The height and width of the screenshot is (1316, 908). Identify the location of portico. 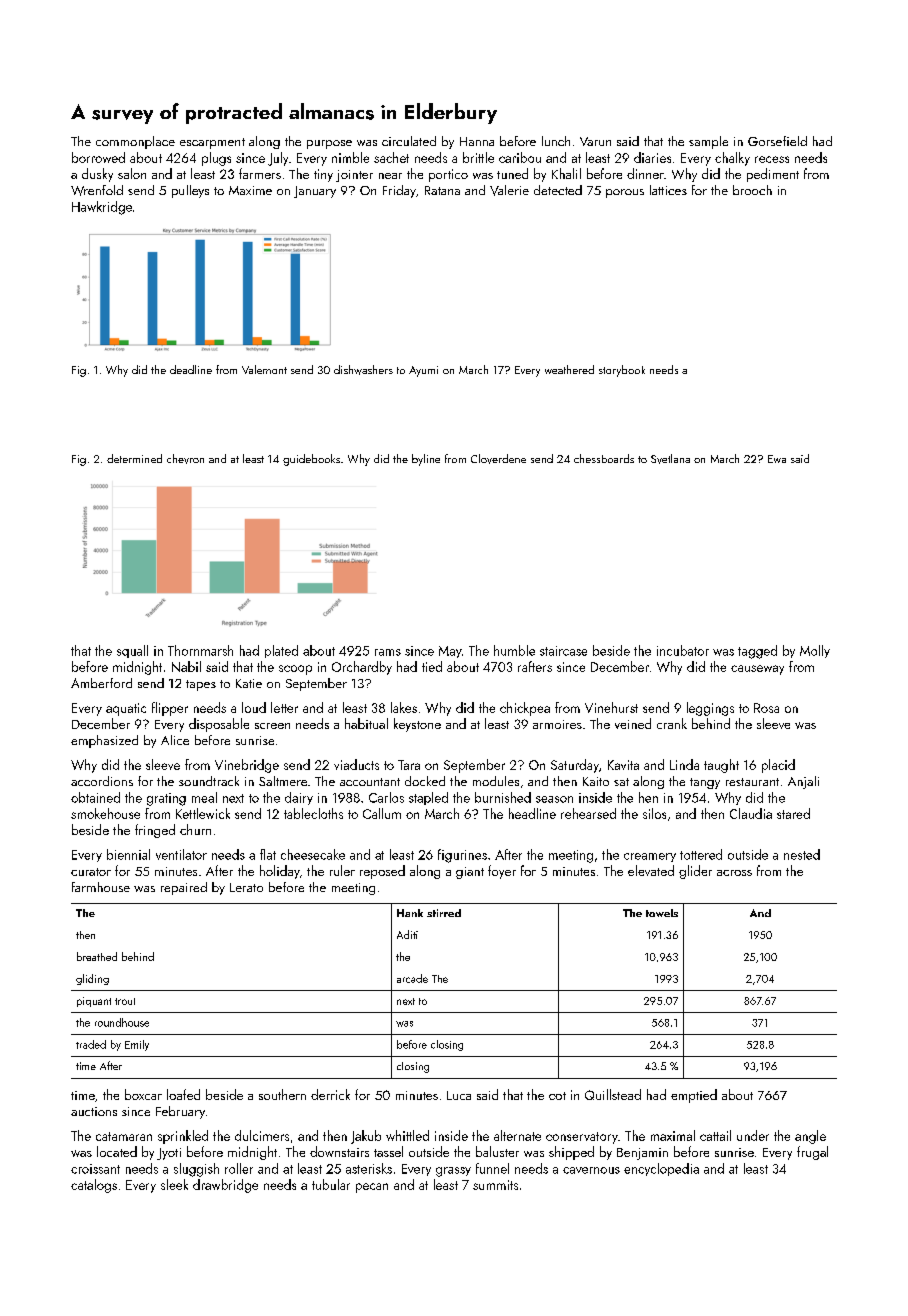
(448, 175).
